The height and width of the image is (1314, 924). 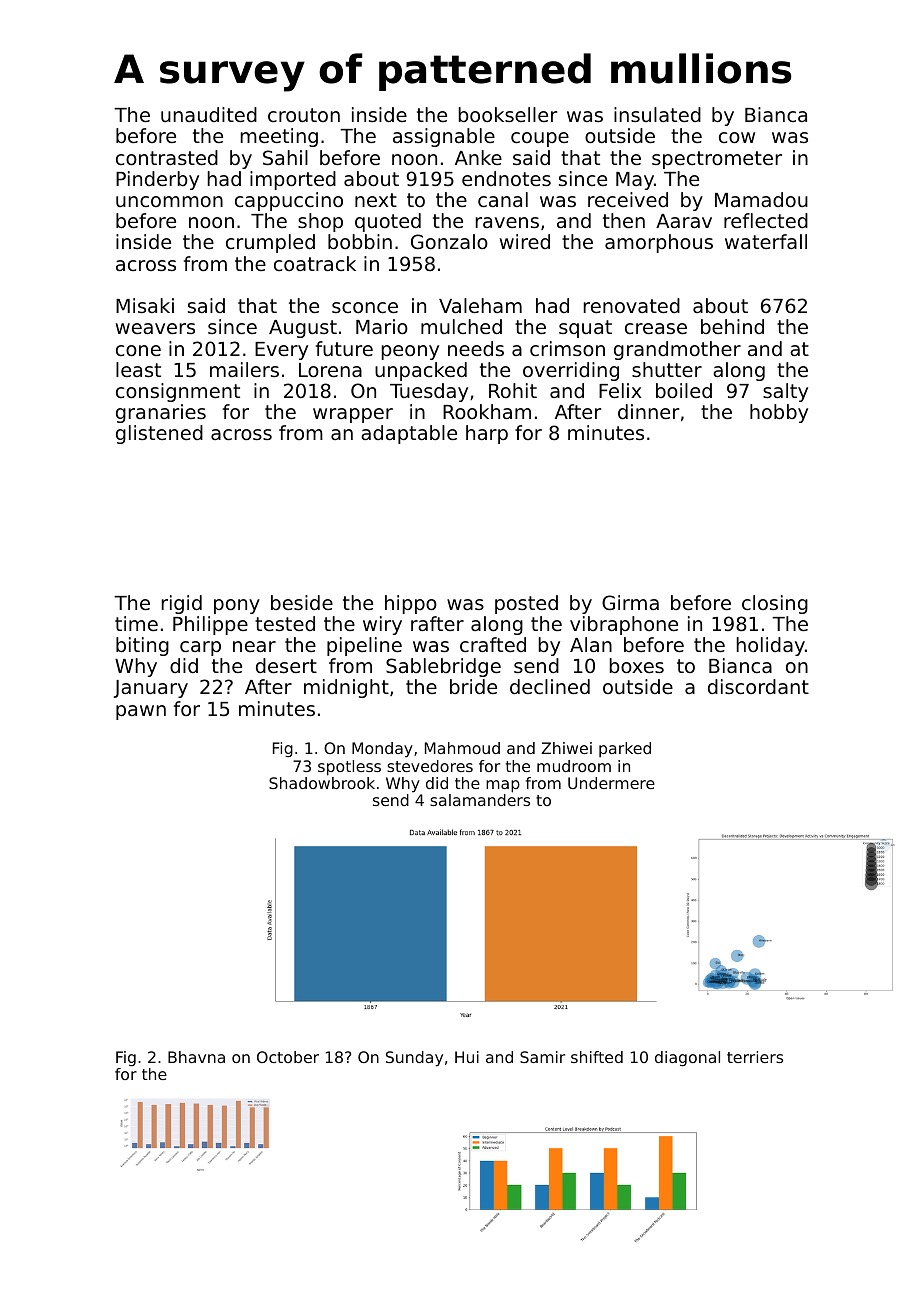 I want to click on unaudited, so click(x=209, y=114).
